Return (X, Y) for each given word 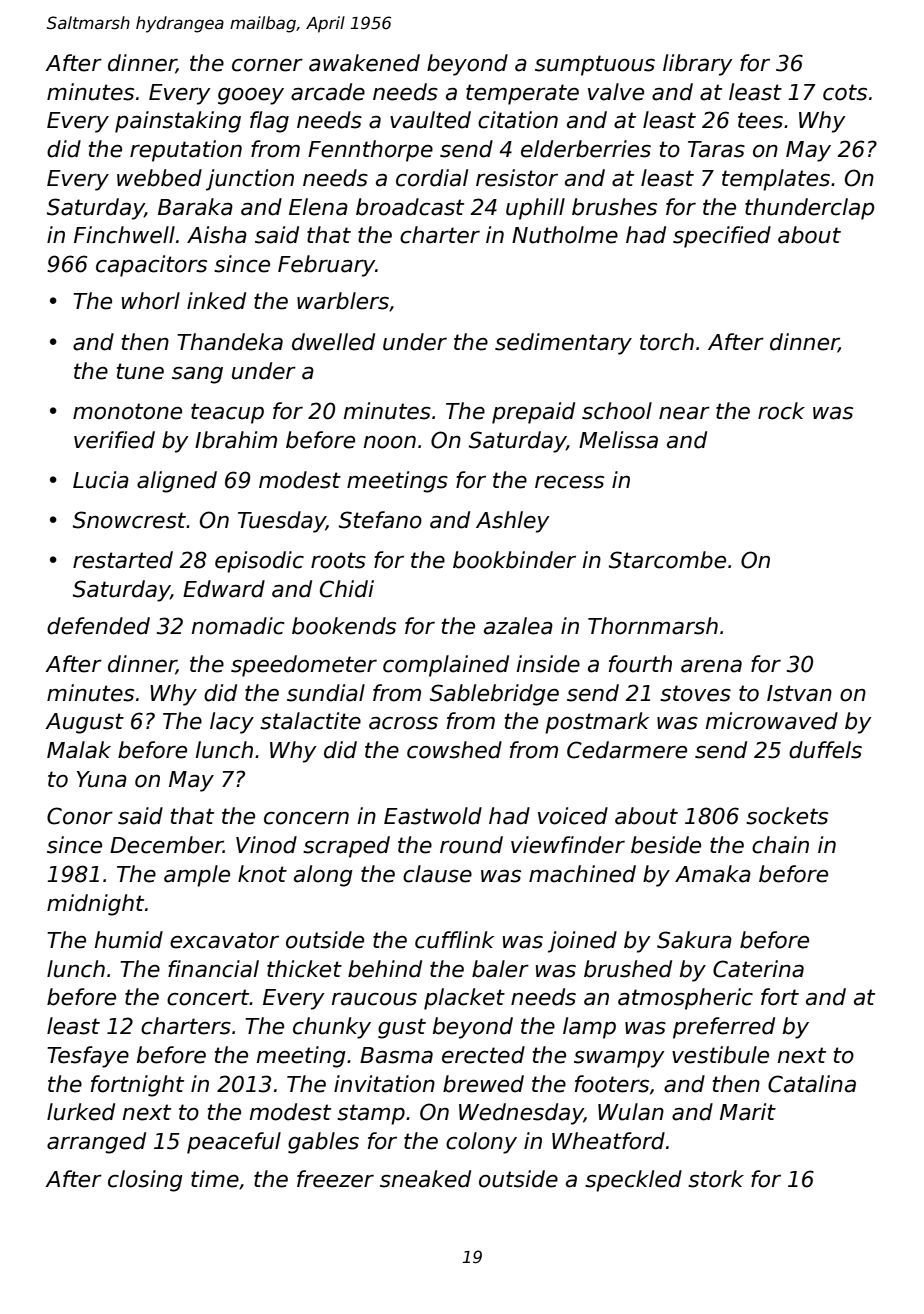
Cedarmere (627, 750)
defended (98, 626)
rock (781, 411)
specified (722, 237)
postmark (597, 723)
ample (197, 876)
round (471, 845)
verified (114, 440)
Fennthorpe (370, 151)
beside (666, 845)
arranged (96, 1143)
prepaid (533, 413)
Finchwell (124, 235)
